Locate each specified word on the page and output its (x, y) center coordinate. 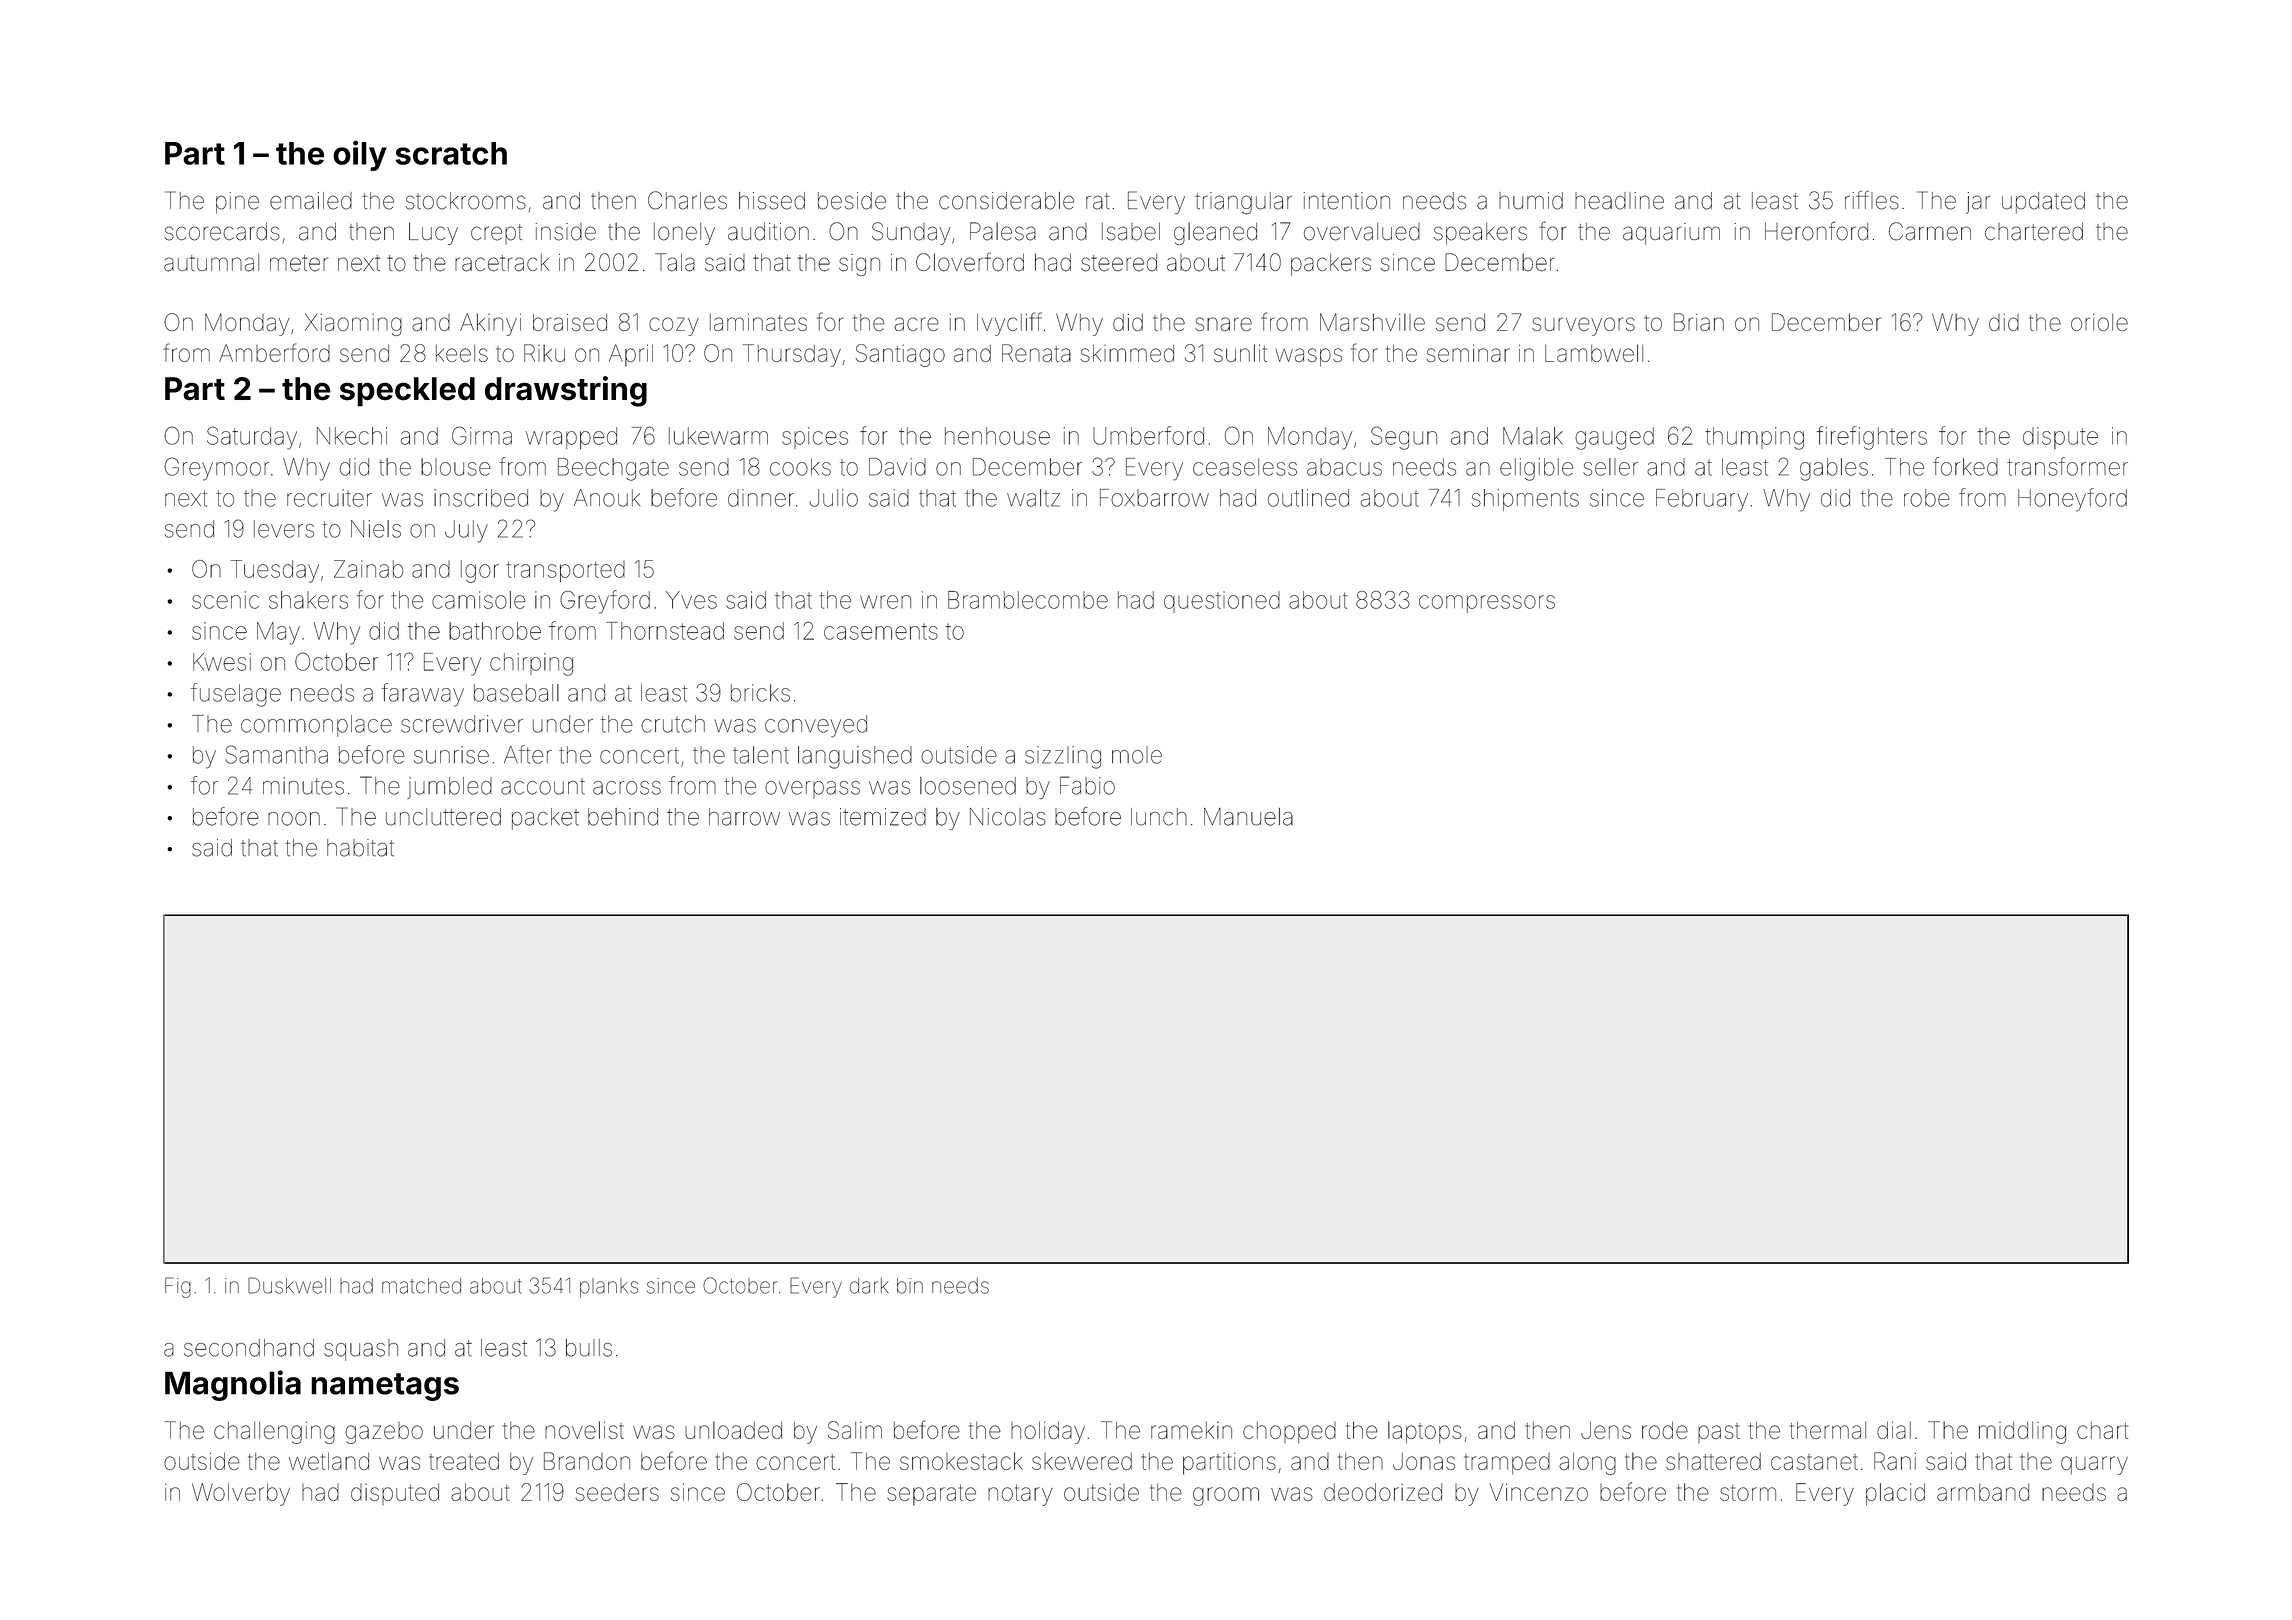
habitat (360, 848)
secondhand (249, 1348)
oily (360, 155)
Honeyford (2072, 500)
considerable (1006, 201)
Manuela (1248, 817)
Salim (855, 1430)
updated (2043, 203)
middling (2022, 1433)
